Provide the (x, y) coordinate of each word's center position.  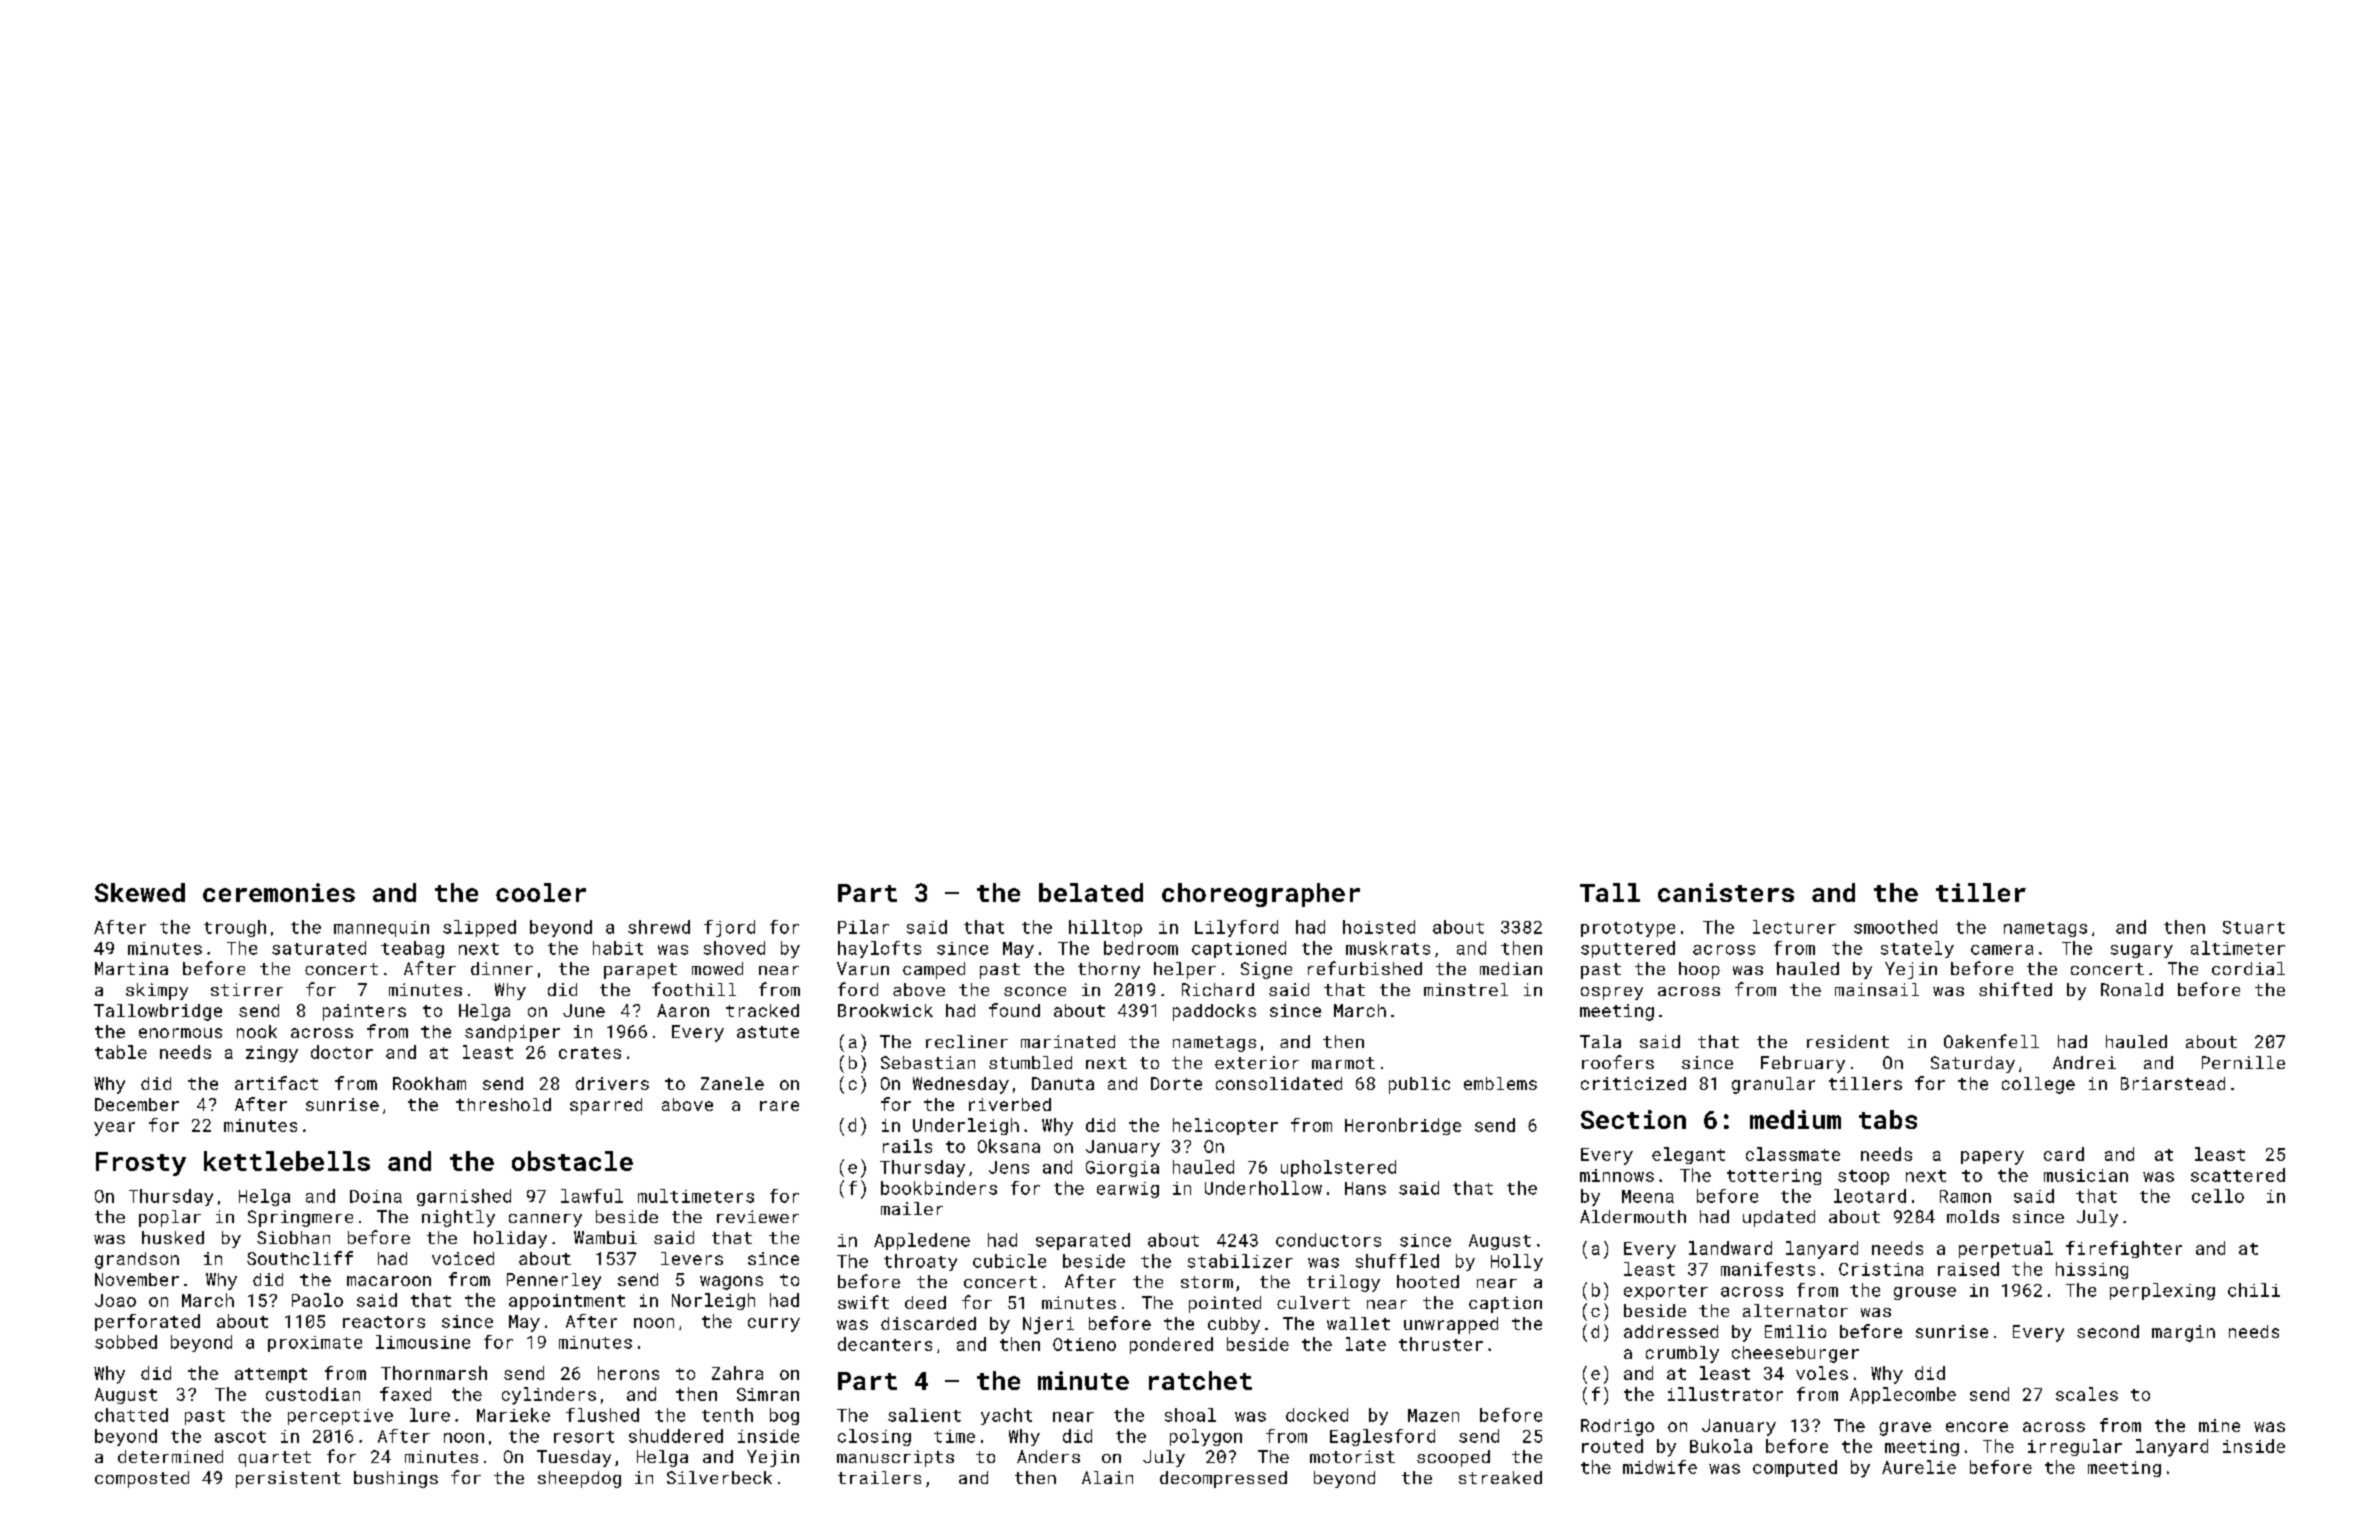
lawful (592, 1196)
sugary (2142, 951)
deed (925, 1302)
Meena (1648, 1196)
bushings (396, 1479)
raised (1968, 1269)
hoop (1699, 970)
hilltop (1105, 928)
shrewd (659, 927)
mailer (912, 1208)
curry (774, 1325)
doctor (342, 1052)
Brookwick (885, 1010)
